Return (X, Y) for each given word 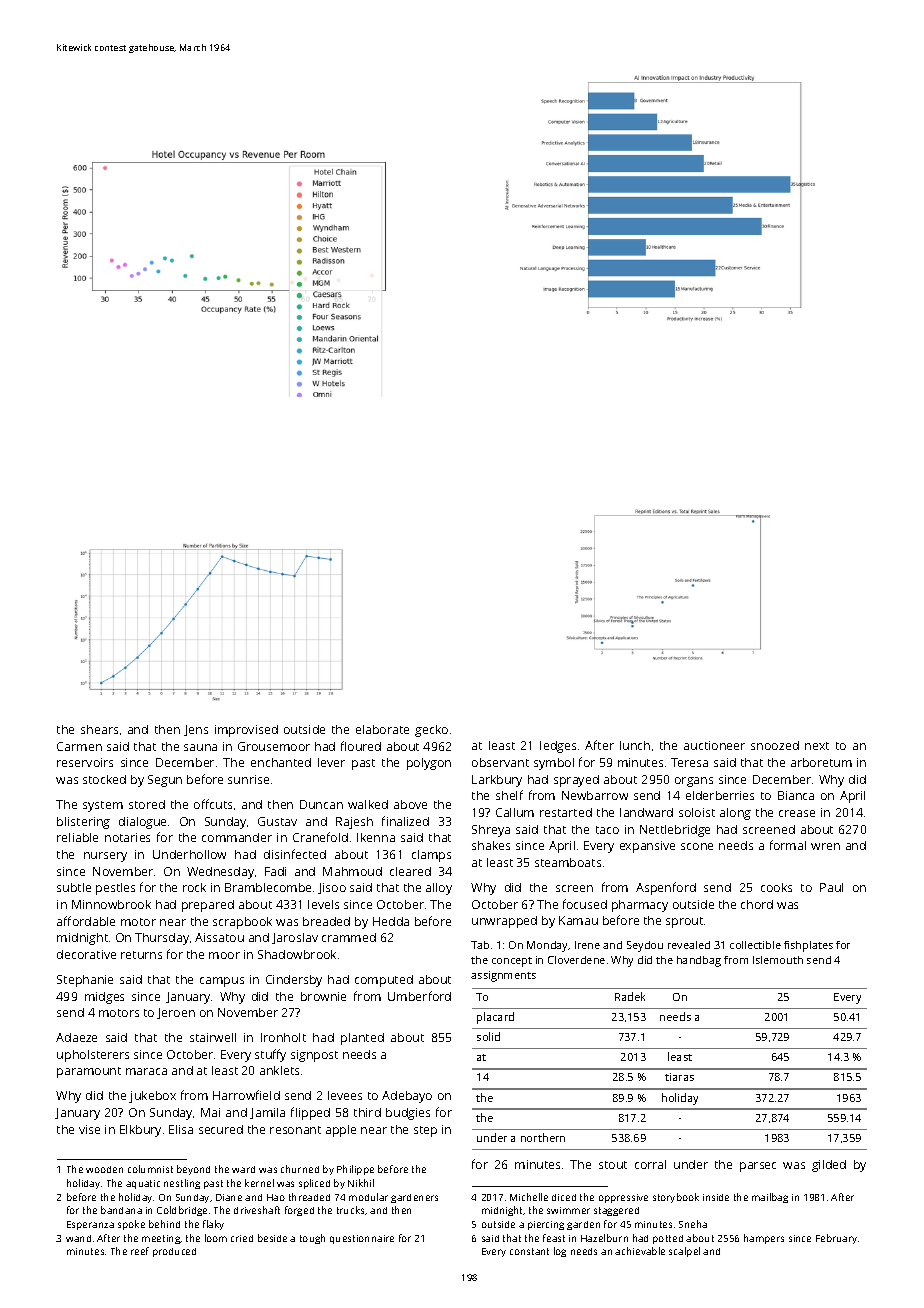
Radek (630, 996)
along (735, 814)
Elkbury (140, 1131)
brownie (323, 996)
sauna (200, 747)
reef (140, 1251)
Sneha (693, 1224)
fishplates (808, 946)
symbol (554, 764)
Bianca (796, 795)
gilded (829, 1166)
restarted (566, 812)
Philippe (355, 1170)
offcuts (213, 804)
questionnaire (362, 1239)
